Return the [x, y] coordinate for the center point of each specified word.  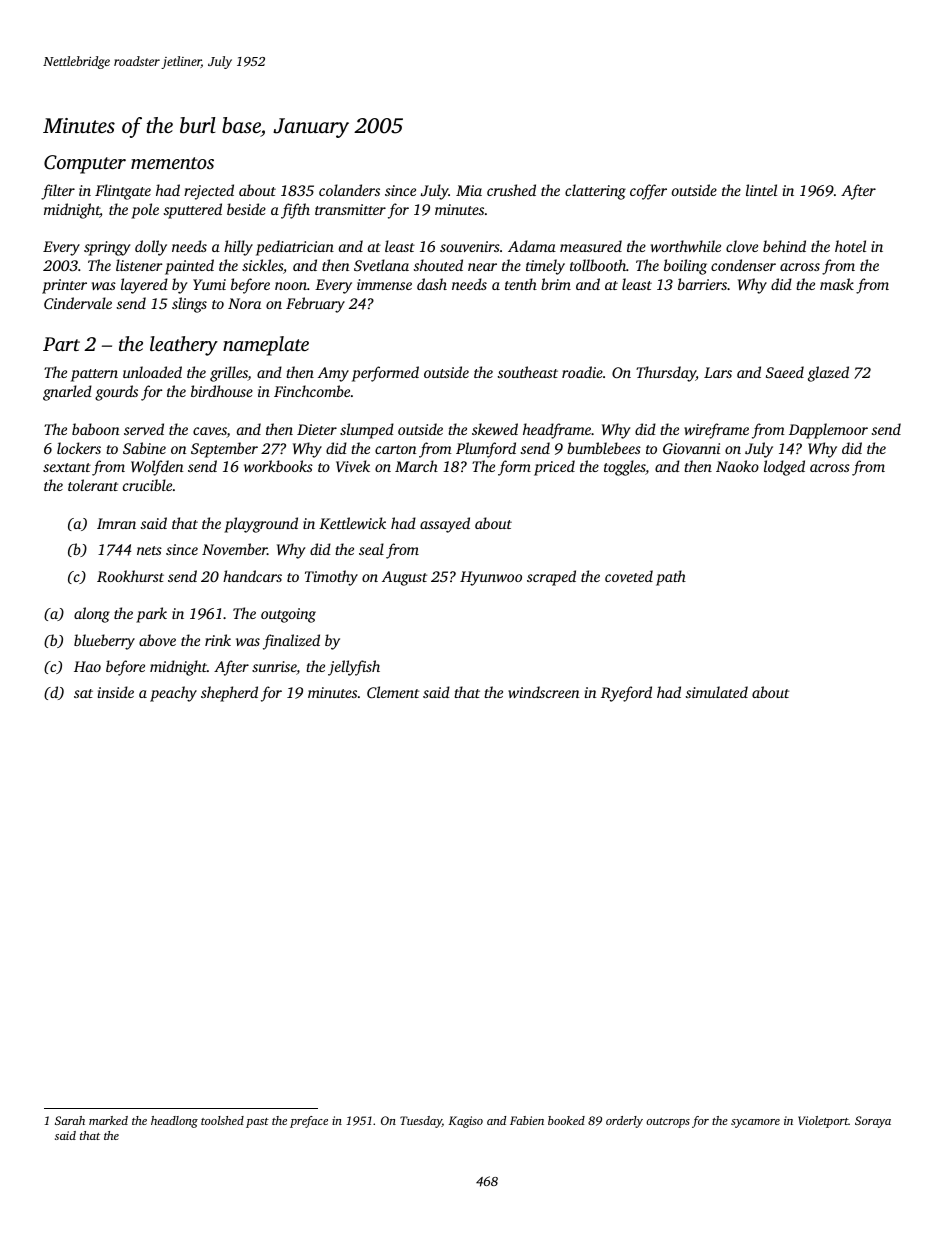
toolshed [222, 1120]
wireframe [716, 431]
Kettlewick [352, 523]
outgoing [288, 615]
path [671, 578]
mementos [172, 163]
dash [432, 284]
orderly [624, 1122]
